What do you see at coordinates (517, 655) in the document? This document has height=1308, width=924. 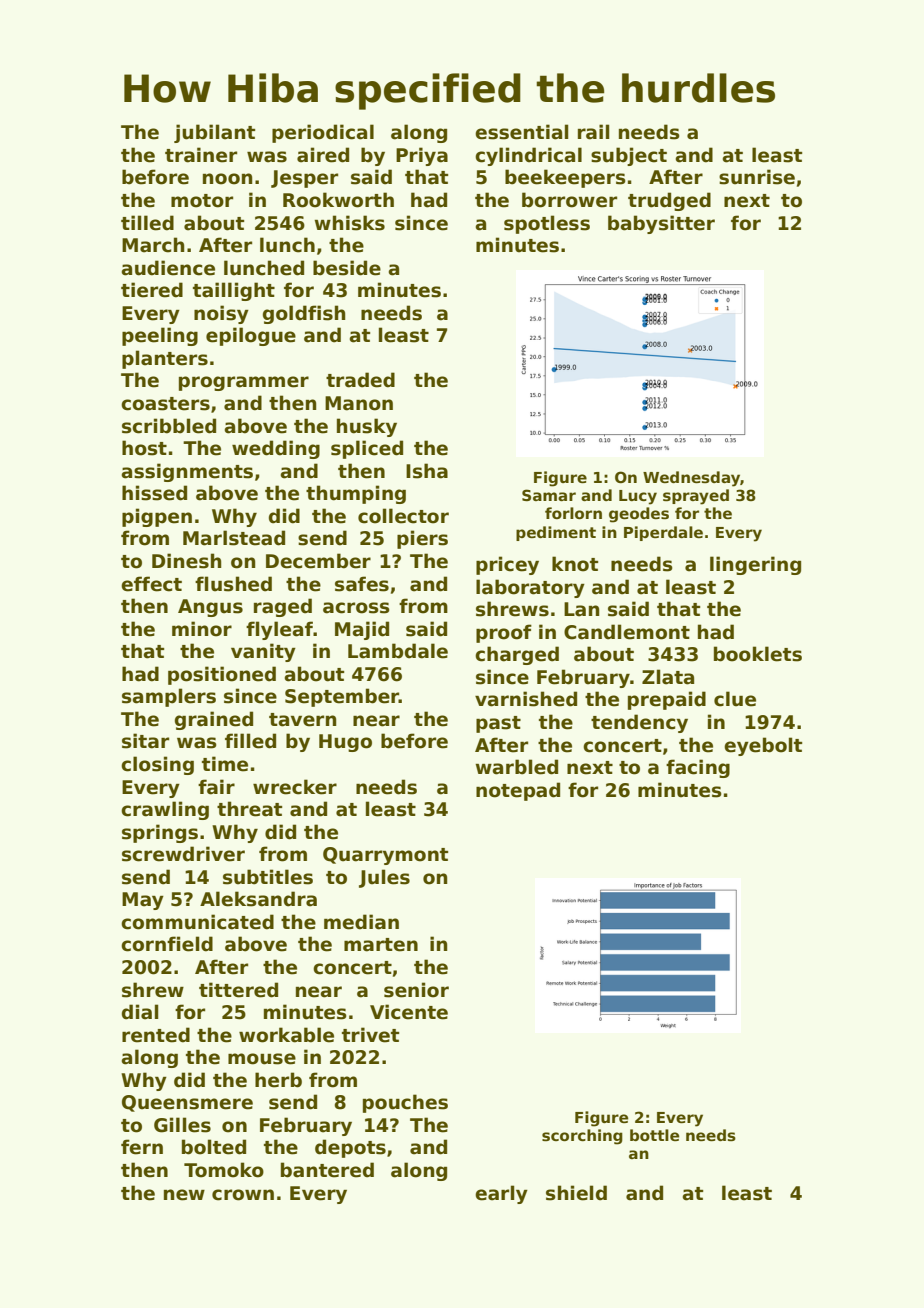 I see `charged` at bounding box center [517, 655].
